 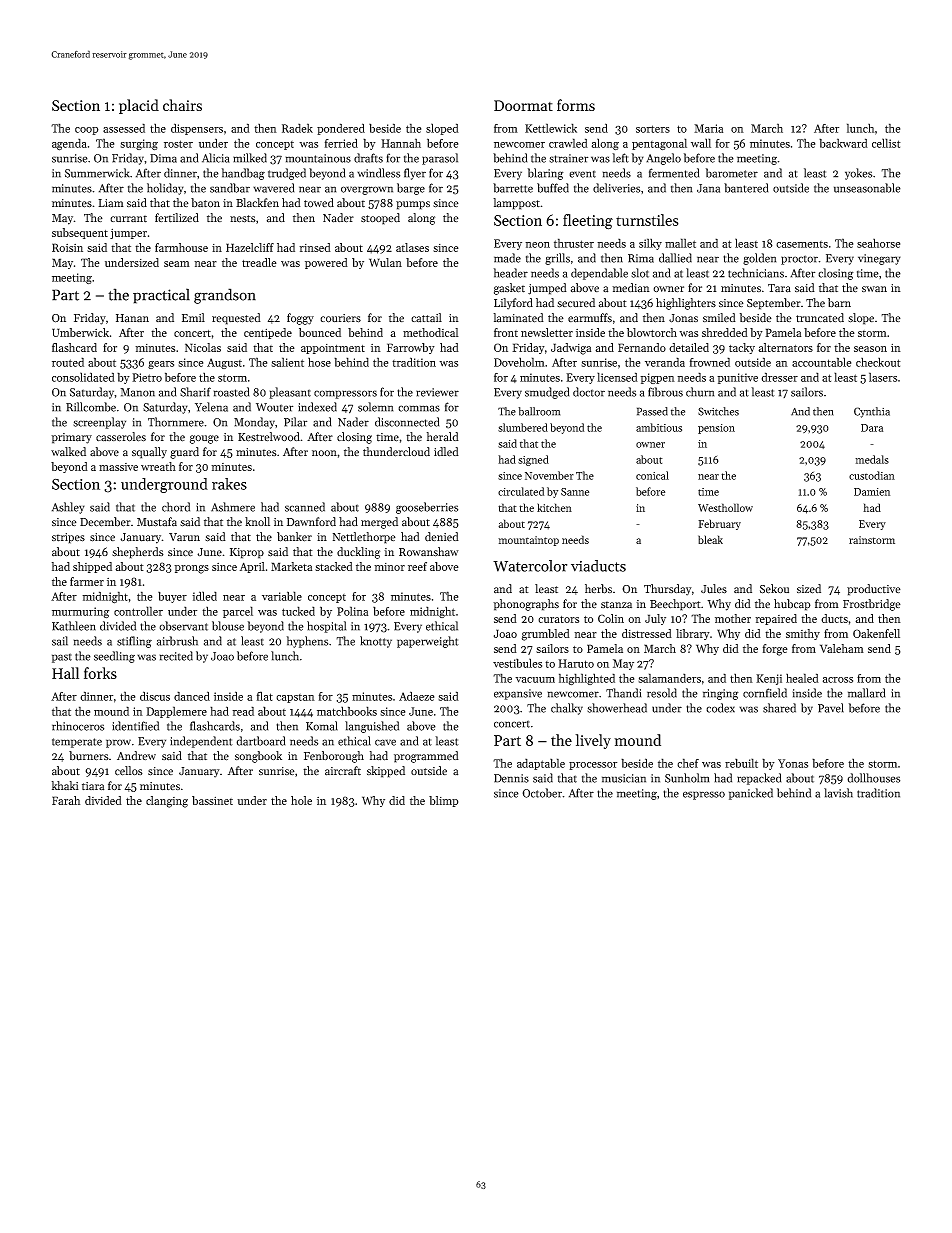 I want to click on minor, so click(x=389, y=567).
